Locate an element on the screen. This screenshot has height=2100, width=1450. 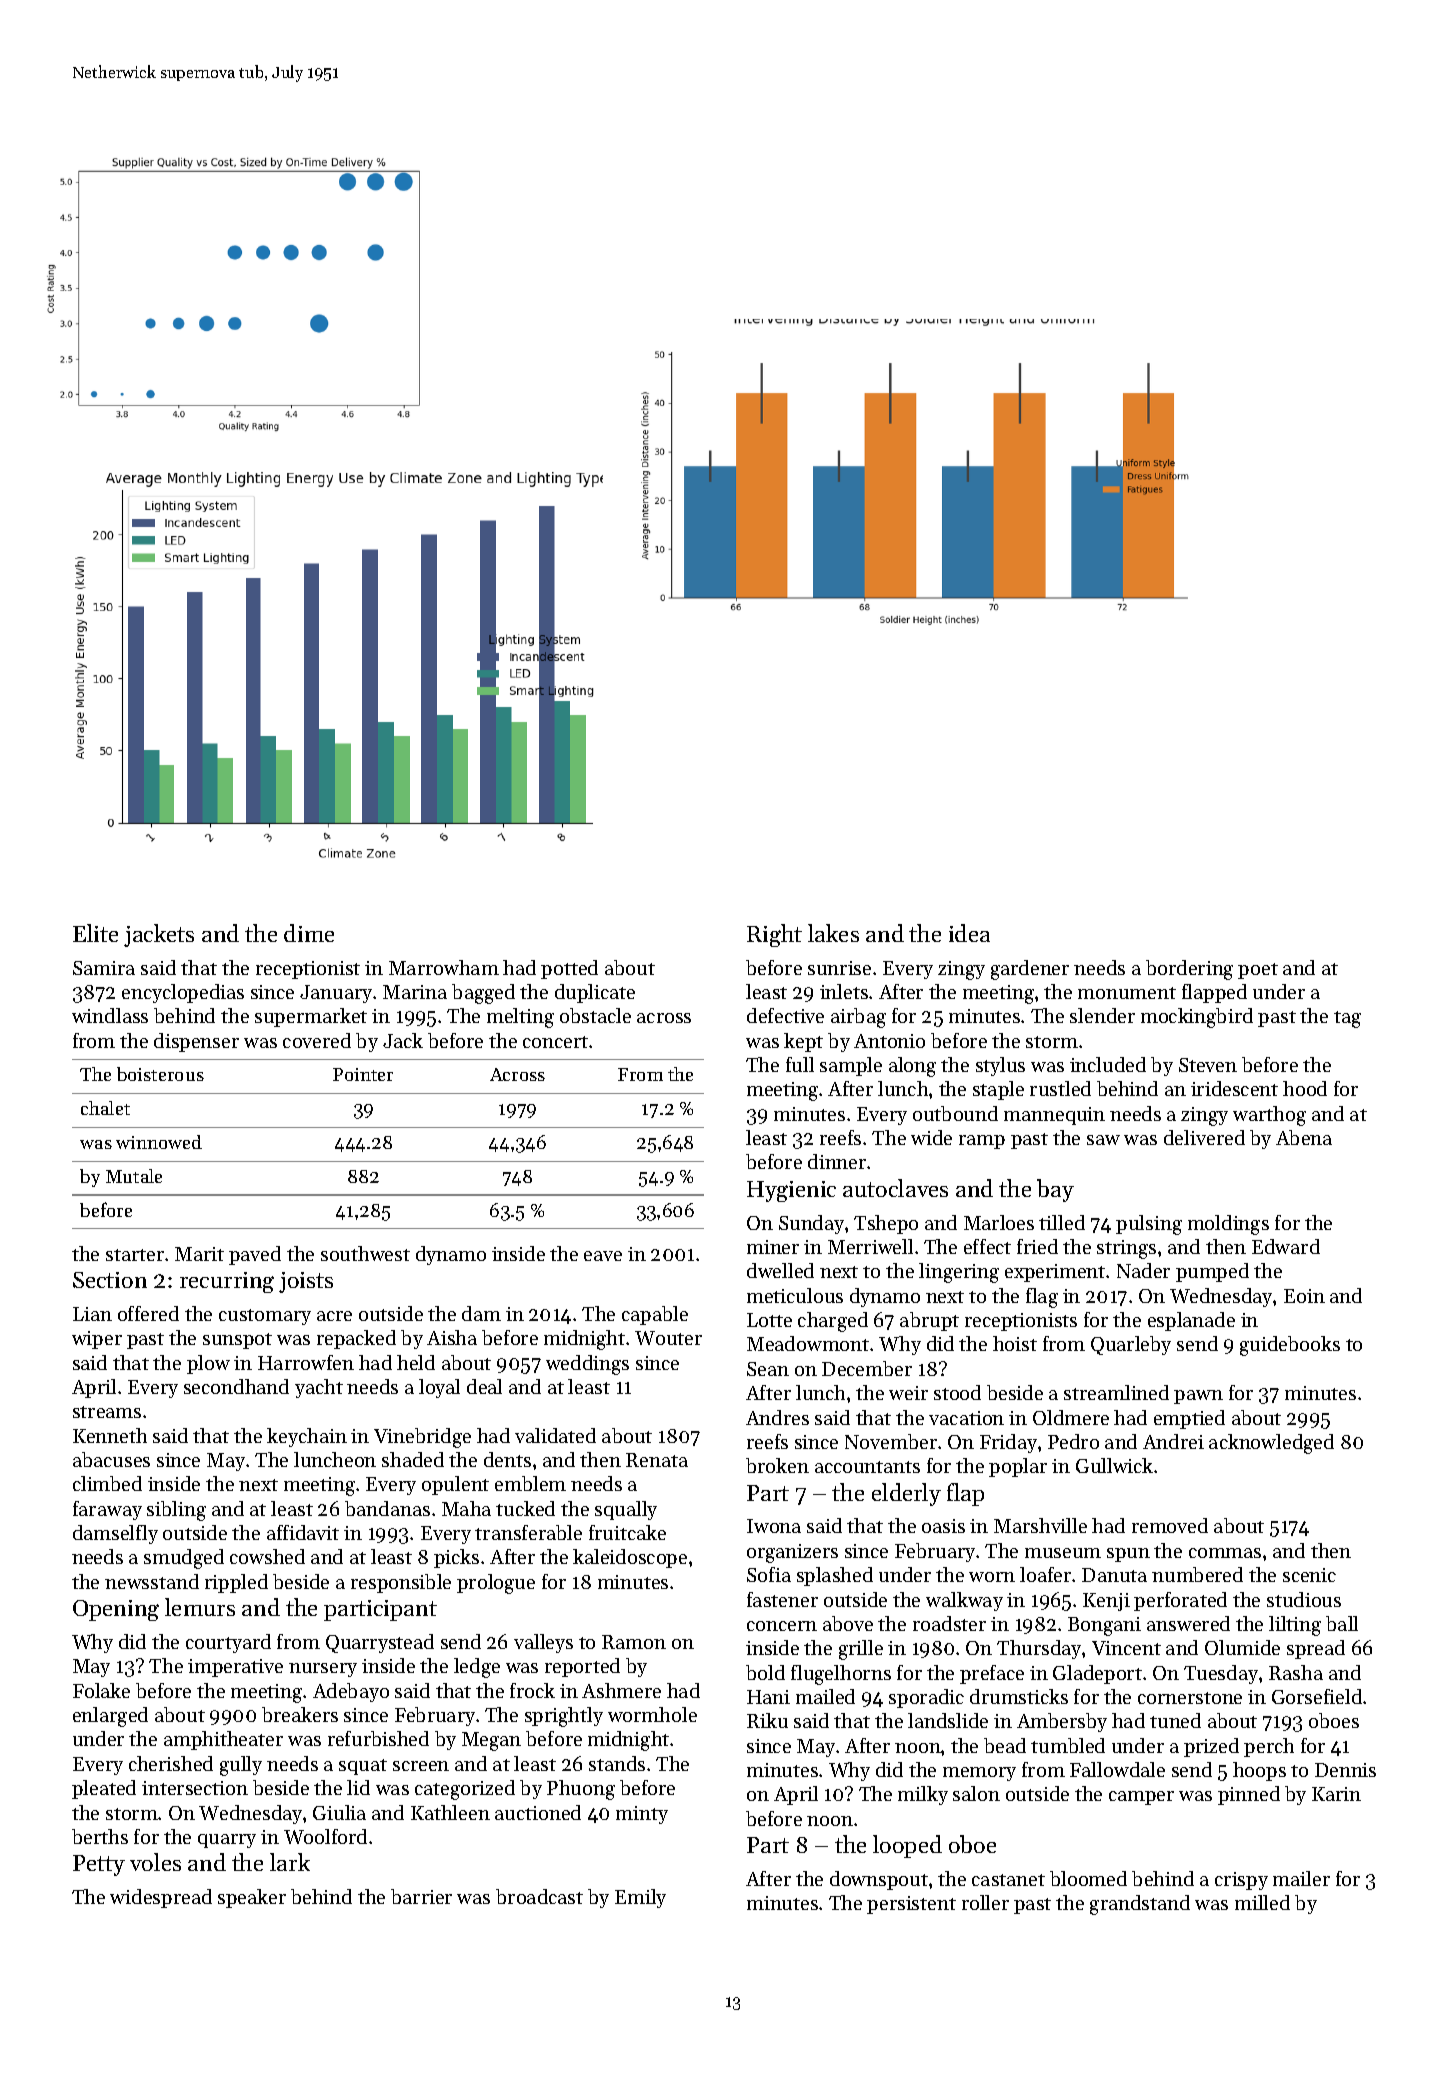
sunrise is located at coordinates (839, 968).
